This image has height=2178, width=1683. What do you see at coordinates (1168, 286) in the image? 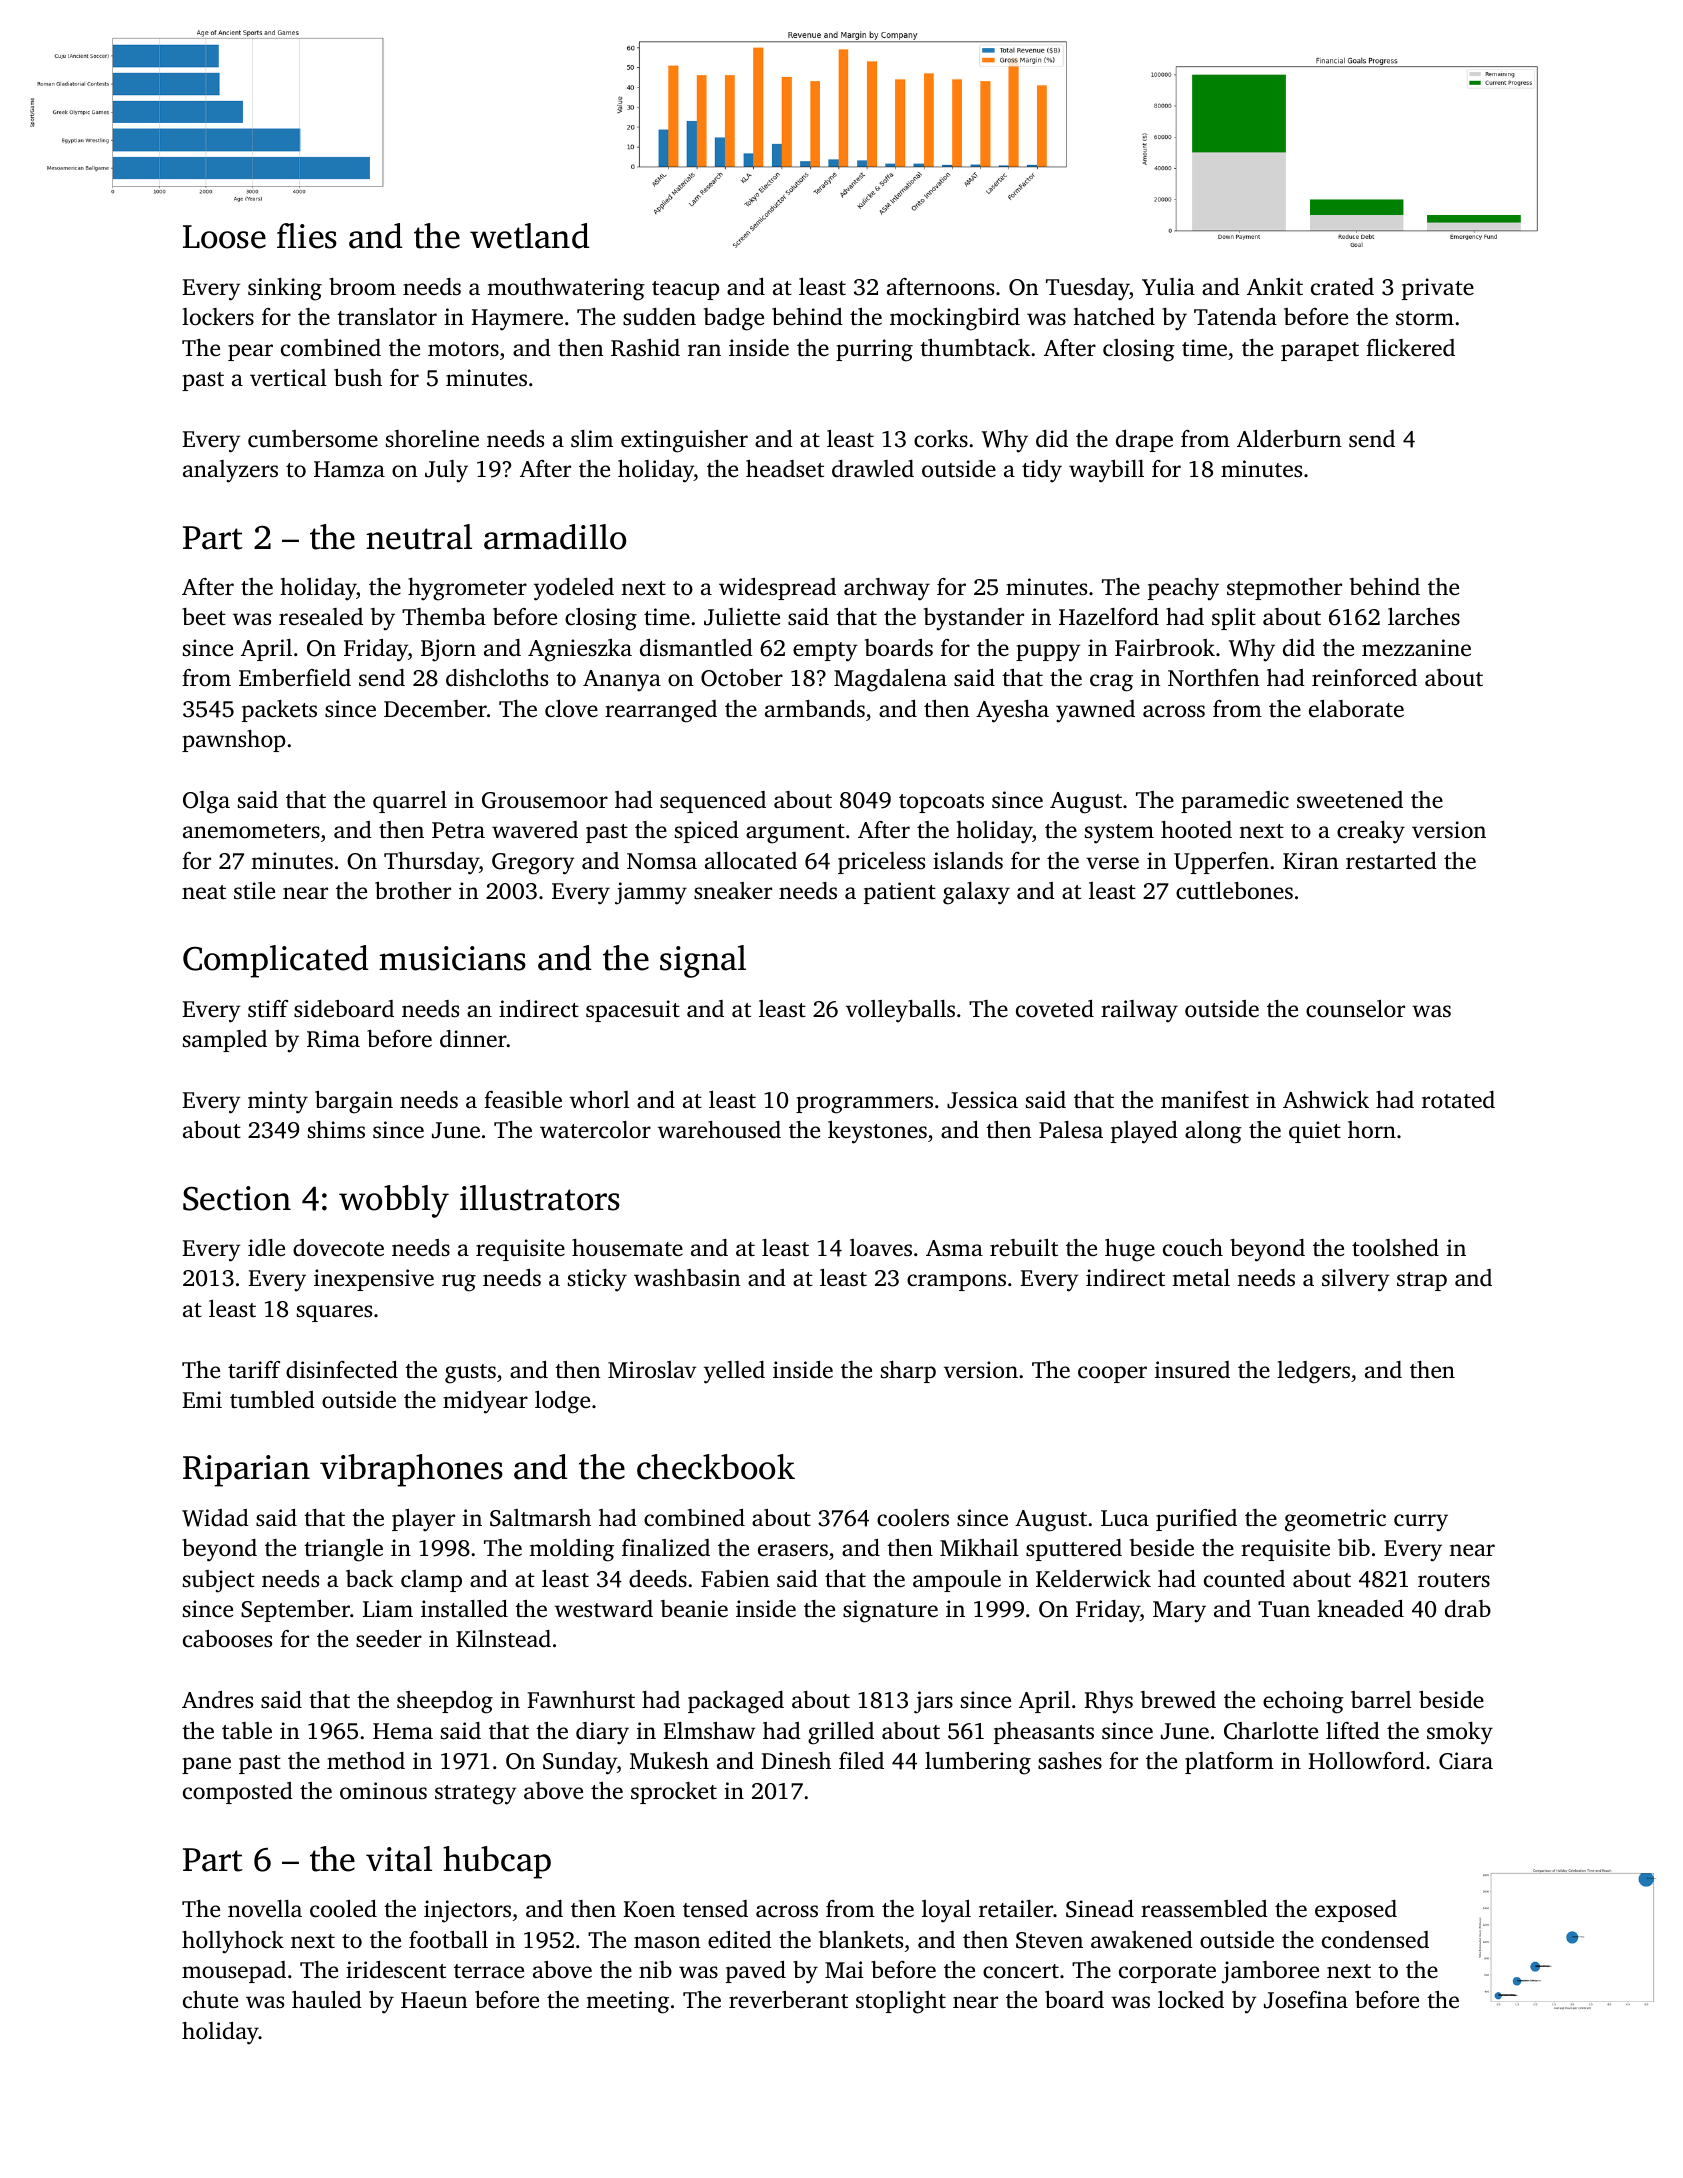
I see `Yulia` at bounding box center [1168, 286].
